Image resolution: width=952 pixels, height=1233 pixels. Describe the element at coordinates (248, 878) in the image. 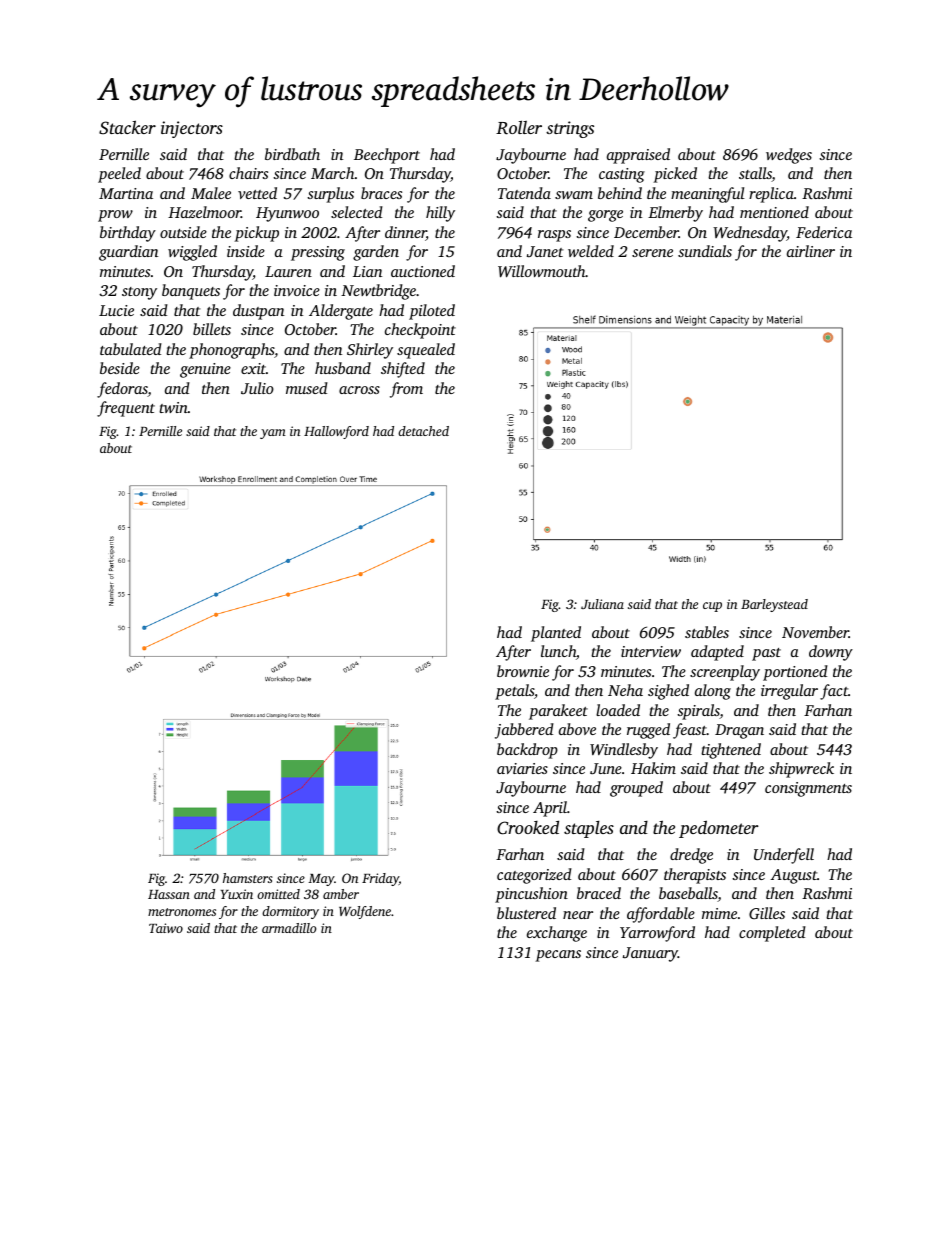

I see `hamsters` at that location.
